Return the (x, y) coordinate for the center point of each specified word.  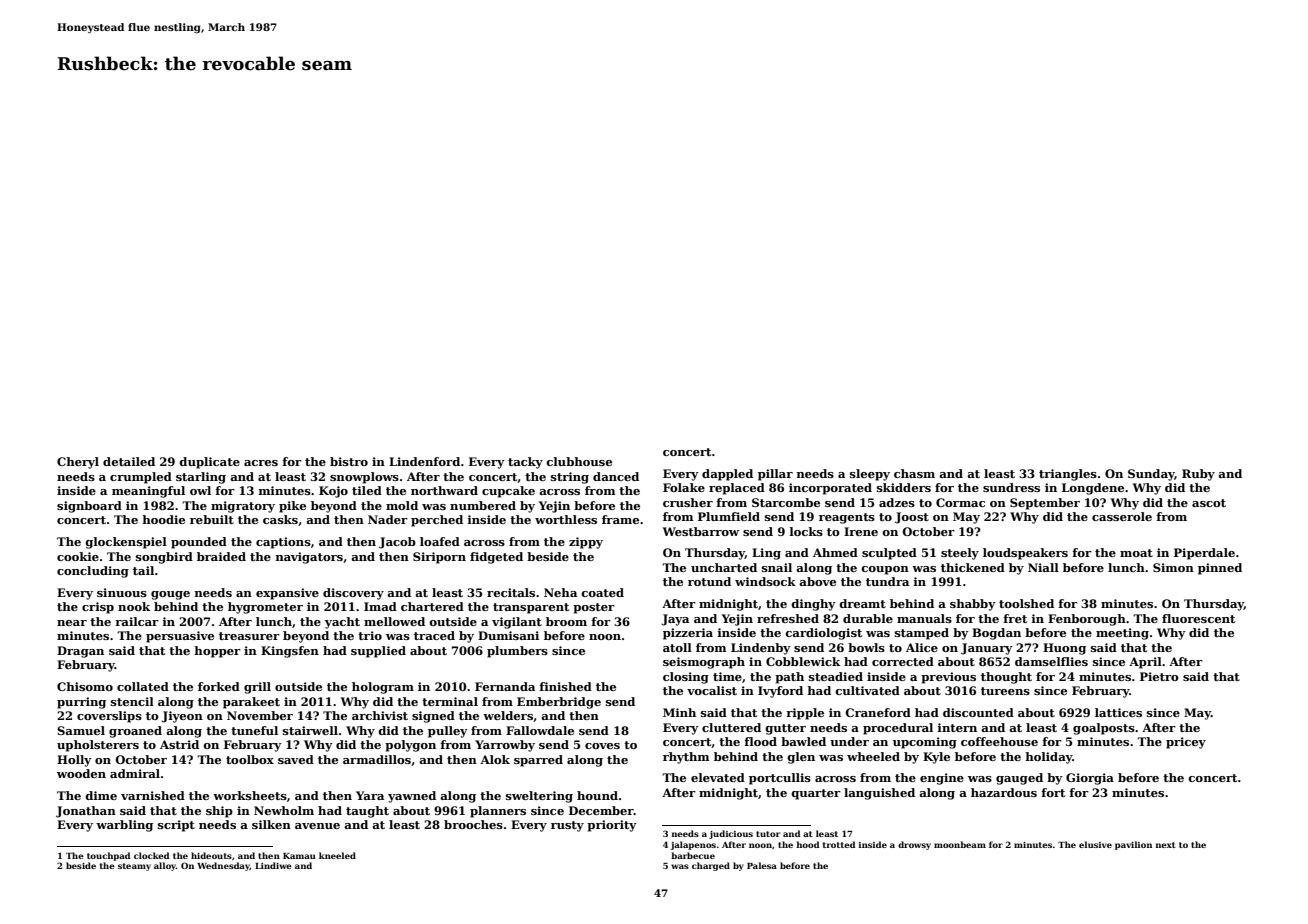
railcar (137, 621)
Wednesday (223, 866)
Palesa (762, 865)
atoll (677, 647)
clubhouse (579, 461)
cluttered (731, 727)
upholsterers (98, 746)
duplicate (209, 463)
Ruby (1198, 475)
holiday (1048, 758)
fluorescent (1198, 618)
